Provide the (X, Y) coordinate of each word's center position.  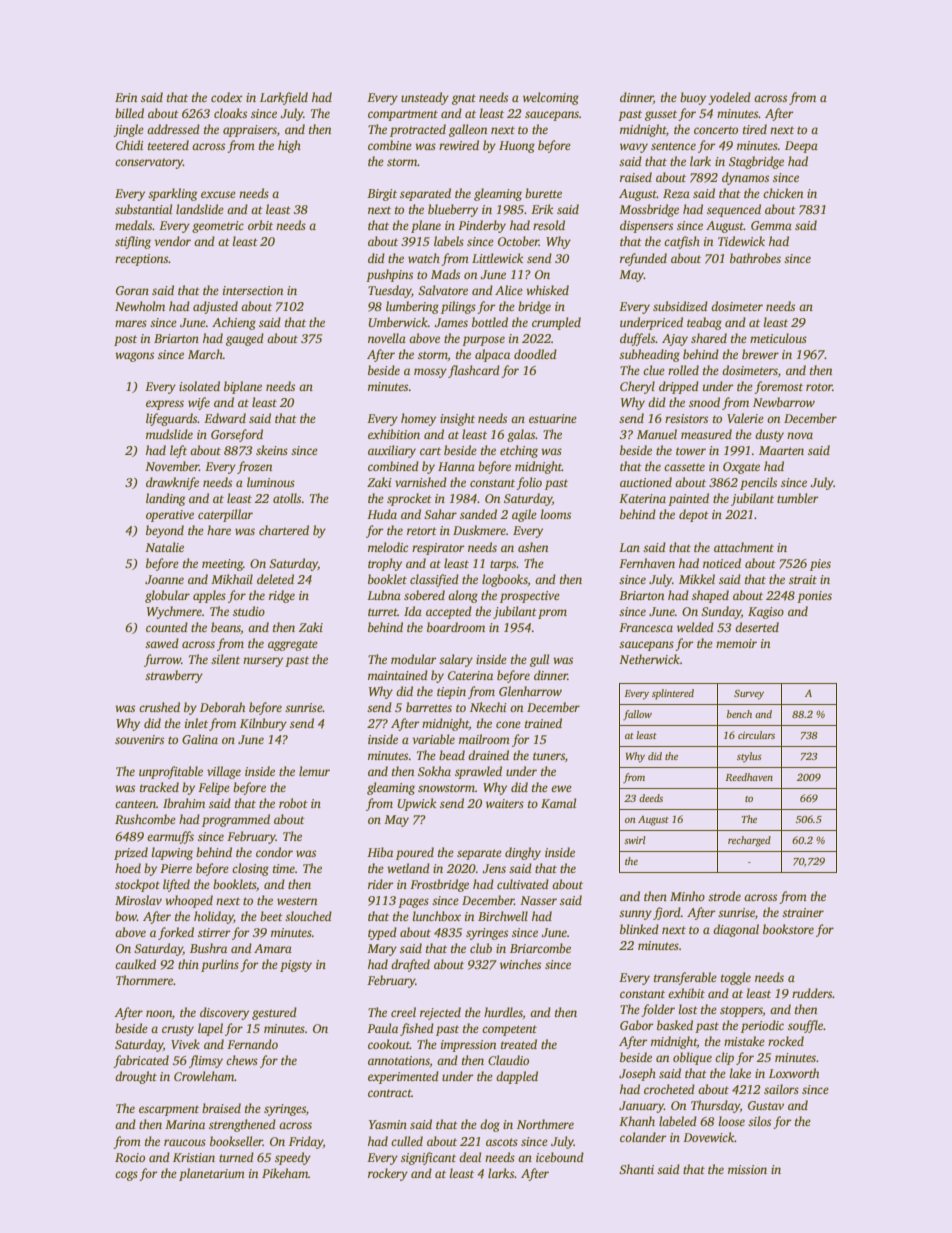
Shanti (636, 1169)
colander (643, 1137)
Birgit (382, 195)
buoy (693, 98)
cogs (126, 1176)
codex (227, 97)
